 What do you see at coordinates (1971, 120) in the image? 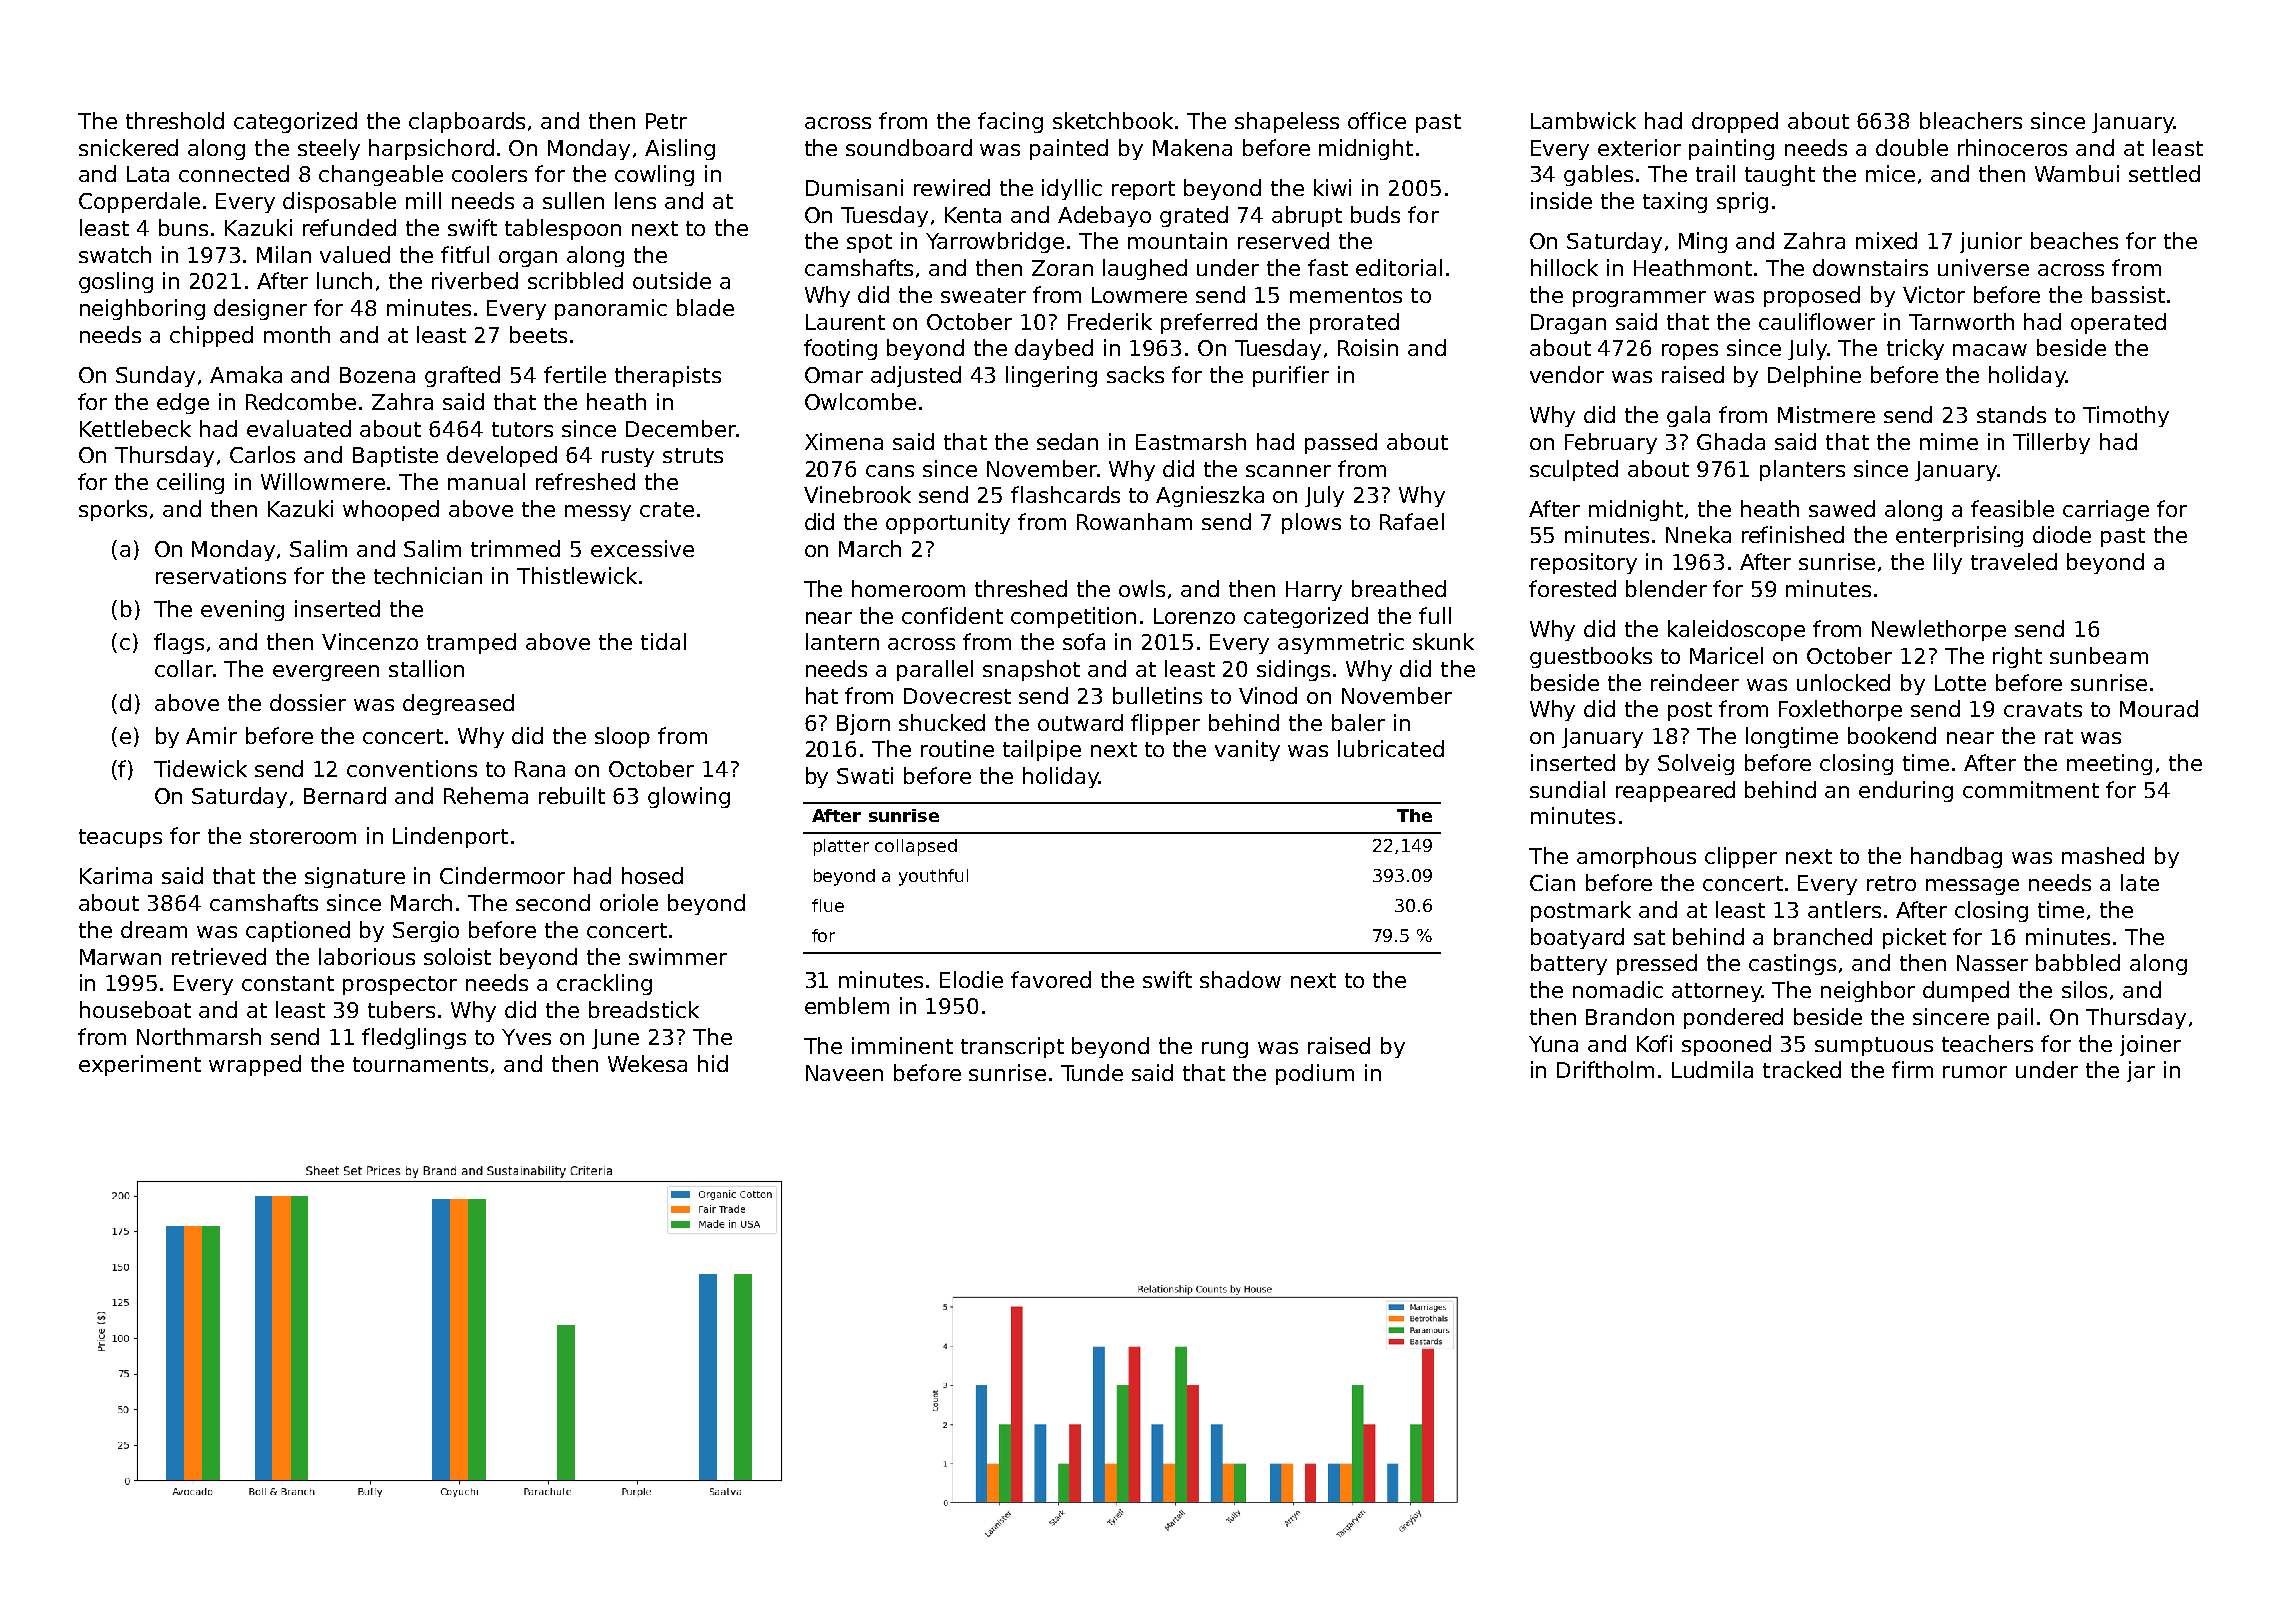
I see `bleachers` at bounding box center [1971, 120].
